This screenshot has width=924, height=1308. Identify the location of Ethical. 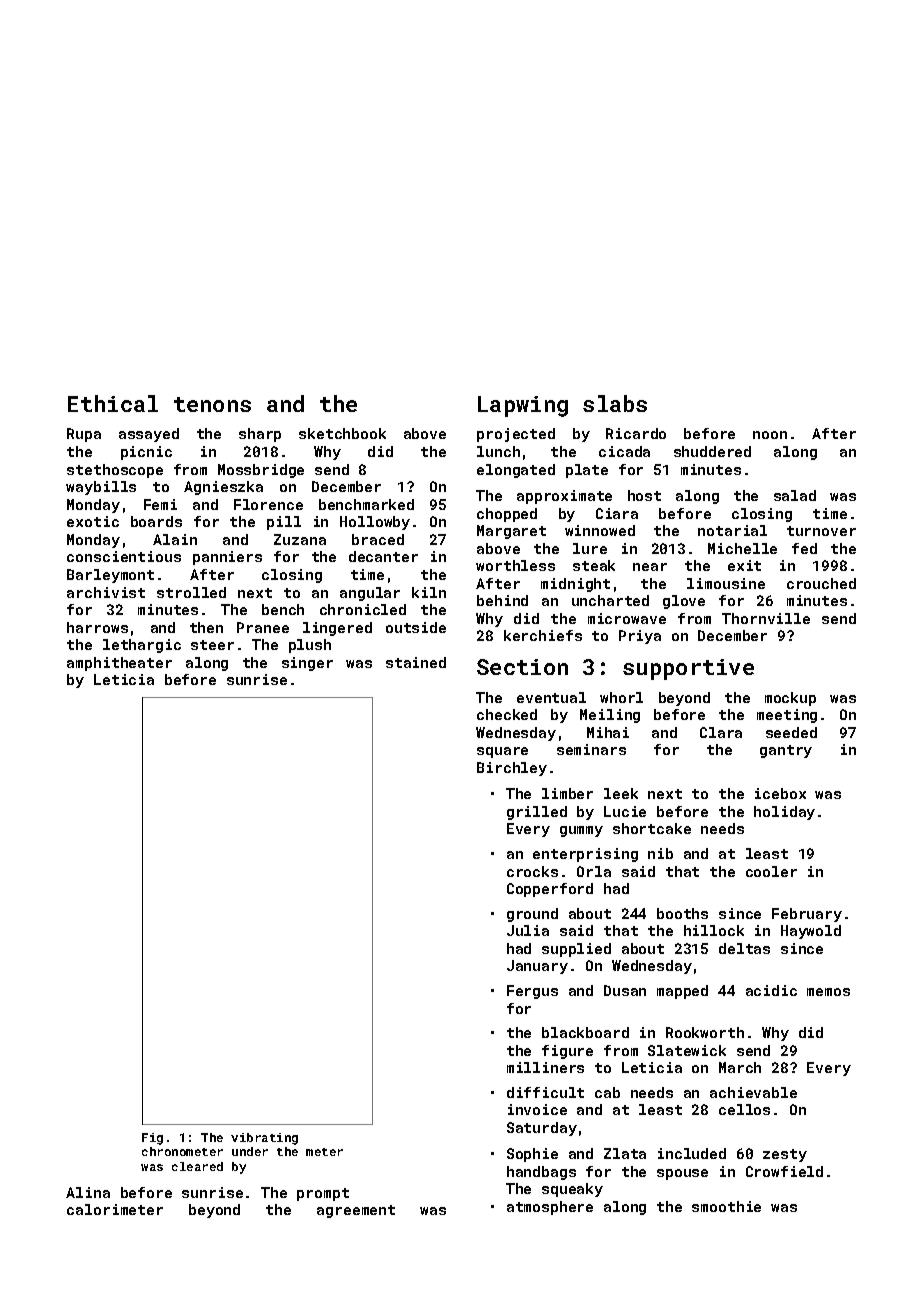
(113, 403).
